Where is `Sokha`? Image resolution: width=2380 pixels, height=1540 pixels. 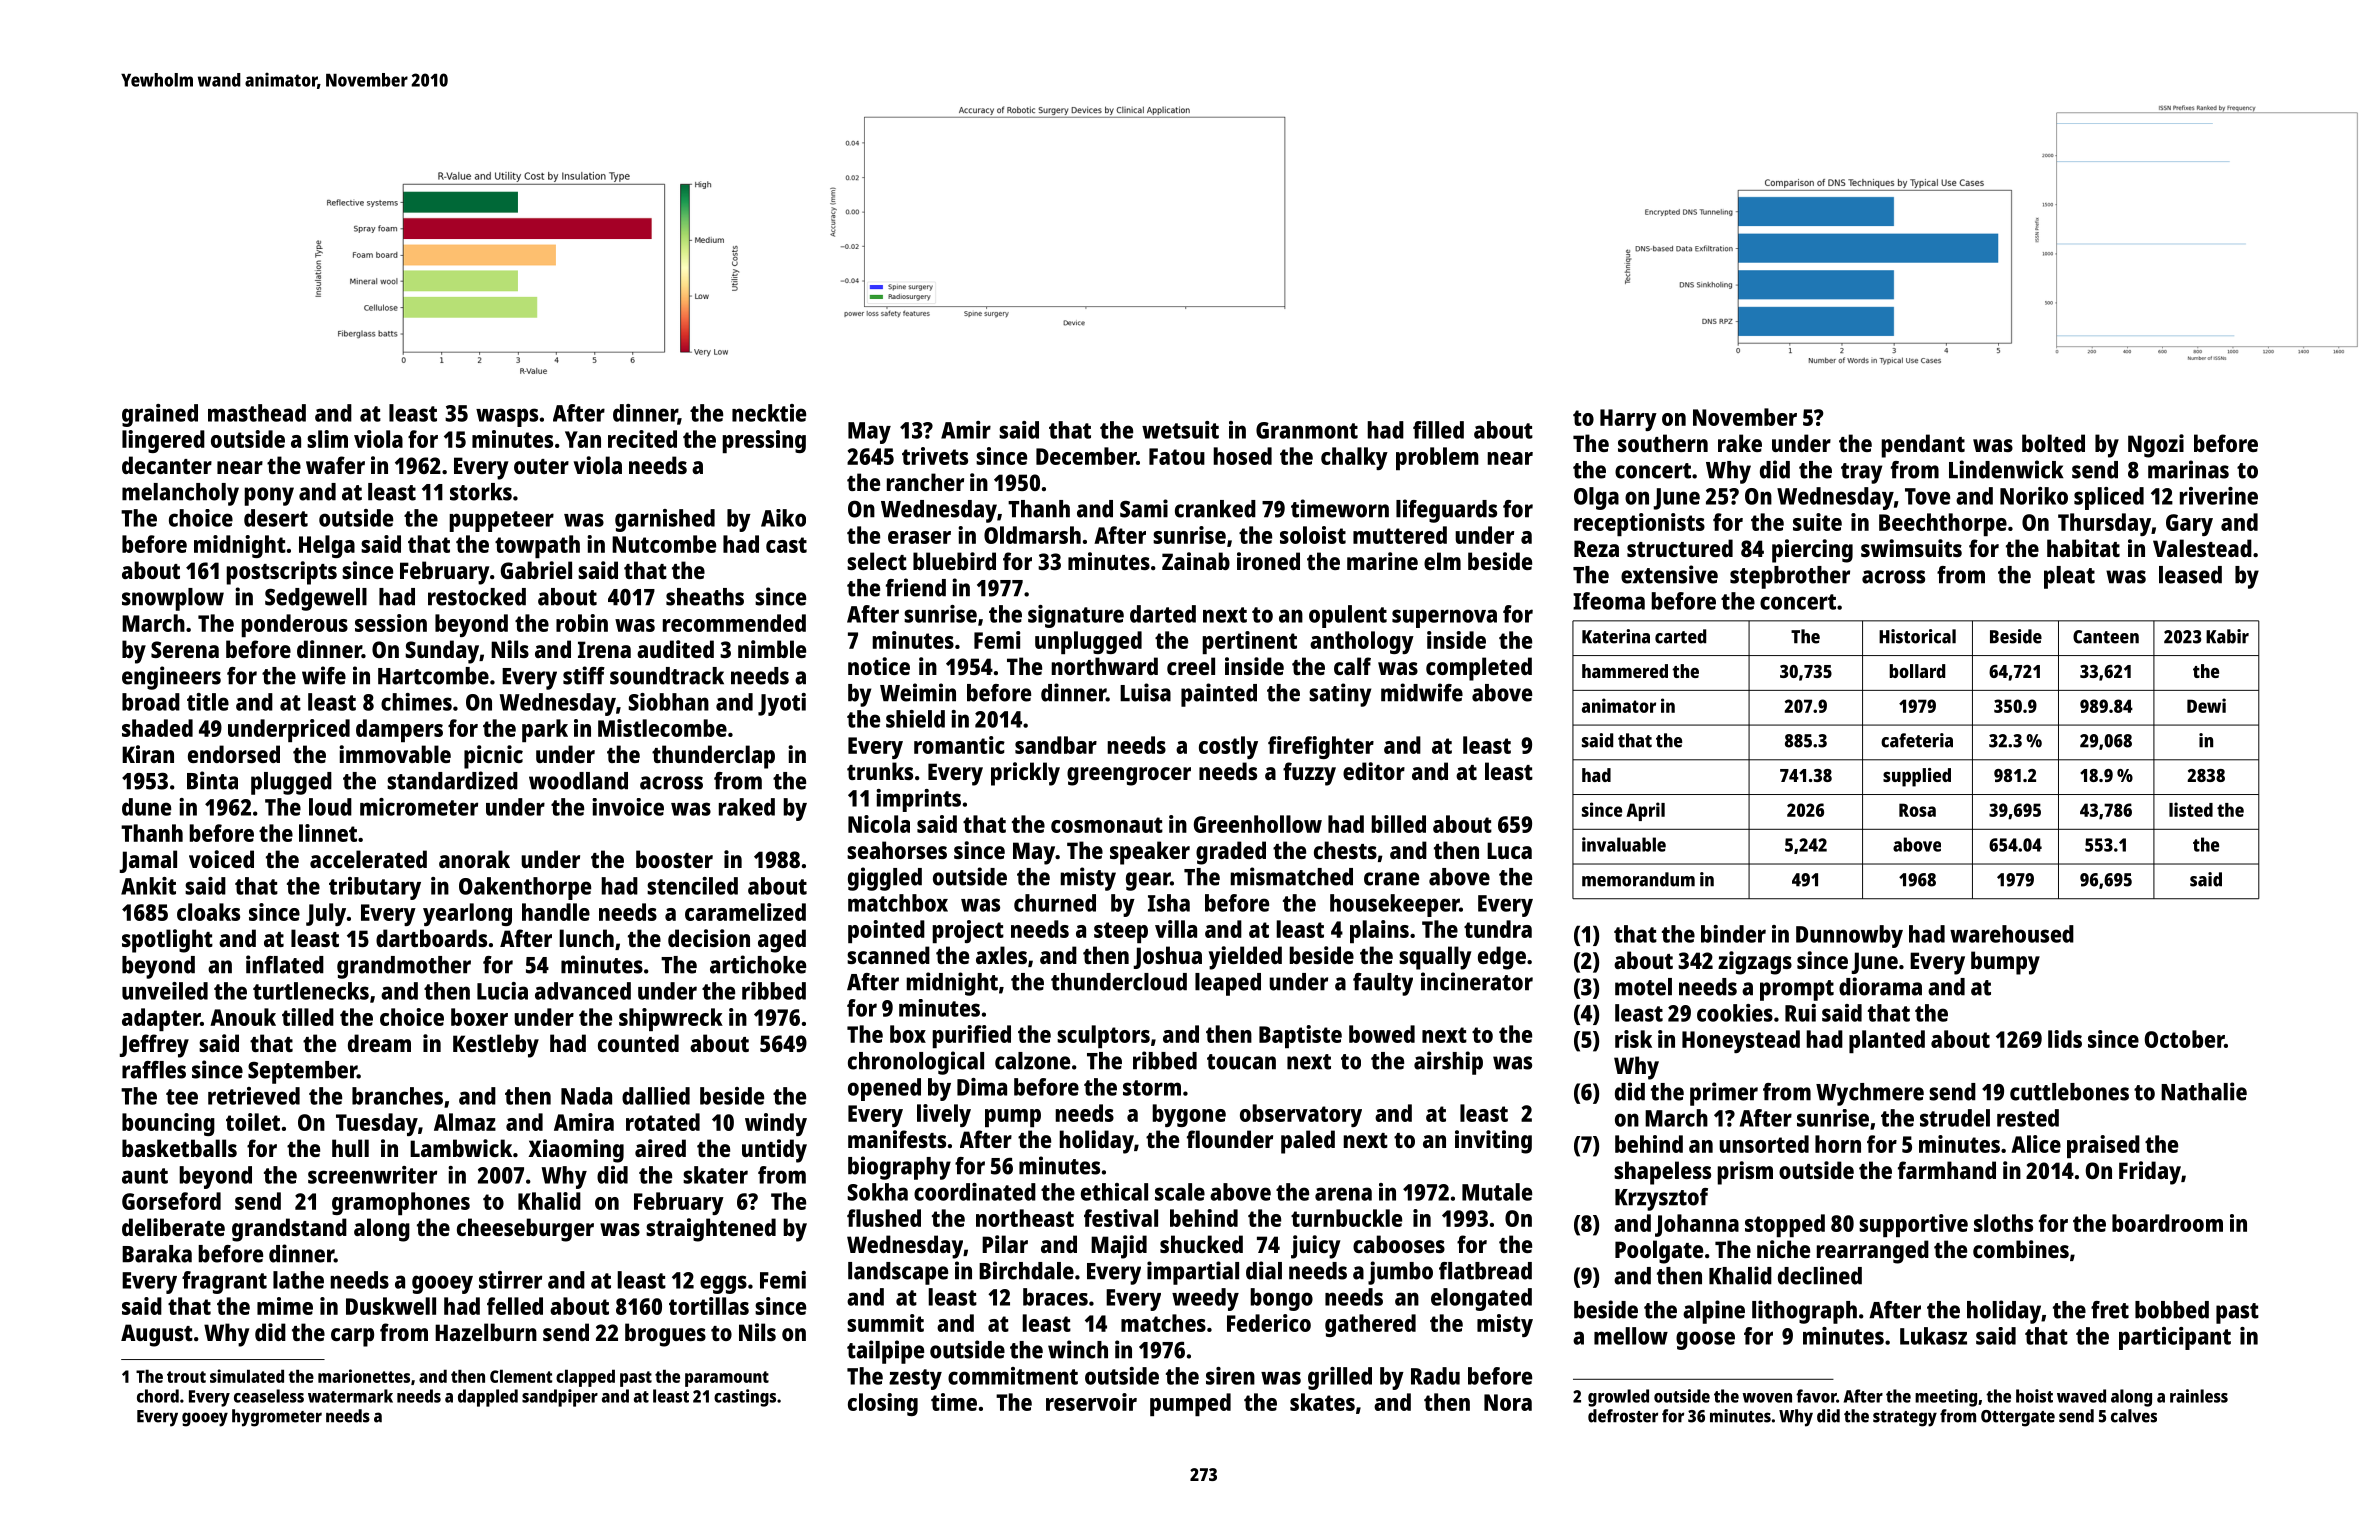
Sokha is located at coordinates (877, 1192).
